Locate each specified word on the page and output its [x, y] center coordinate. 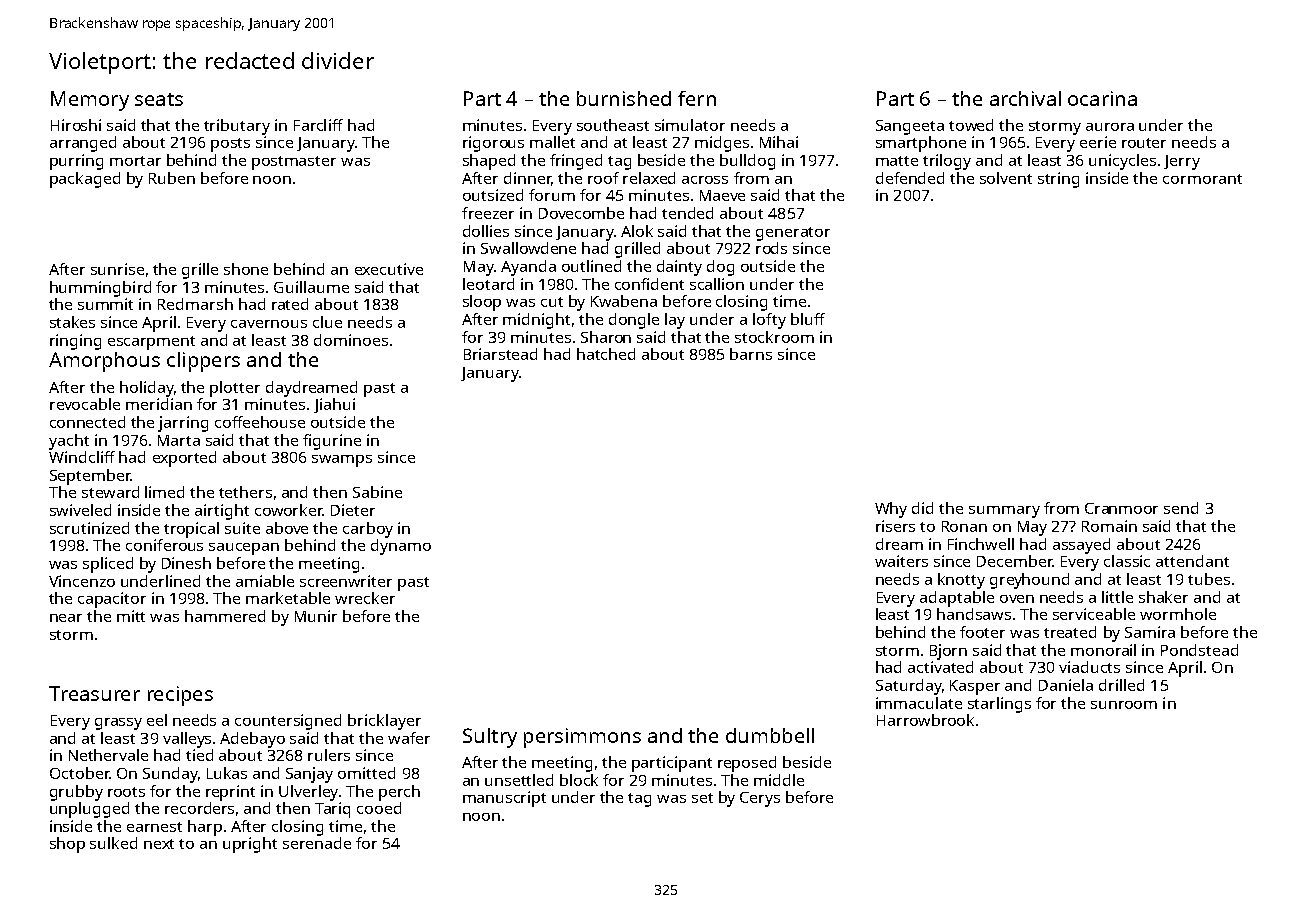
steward [110, 492]
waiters [901, 561]
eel [157, 720]
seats [159, 99]
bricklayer [384, 722]
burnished [624, 98]
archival [1025, 98]
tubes [1209, 579]
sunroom [1124, 705]
